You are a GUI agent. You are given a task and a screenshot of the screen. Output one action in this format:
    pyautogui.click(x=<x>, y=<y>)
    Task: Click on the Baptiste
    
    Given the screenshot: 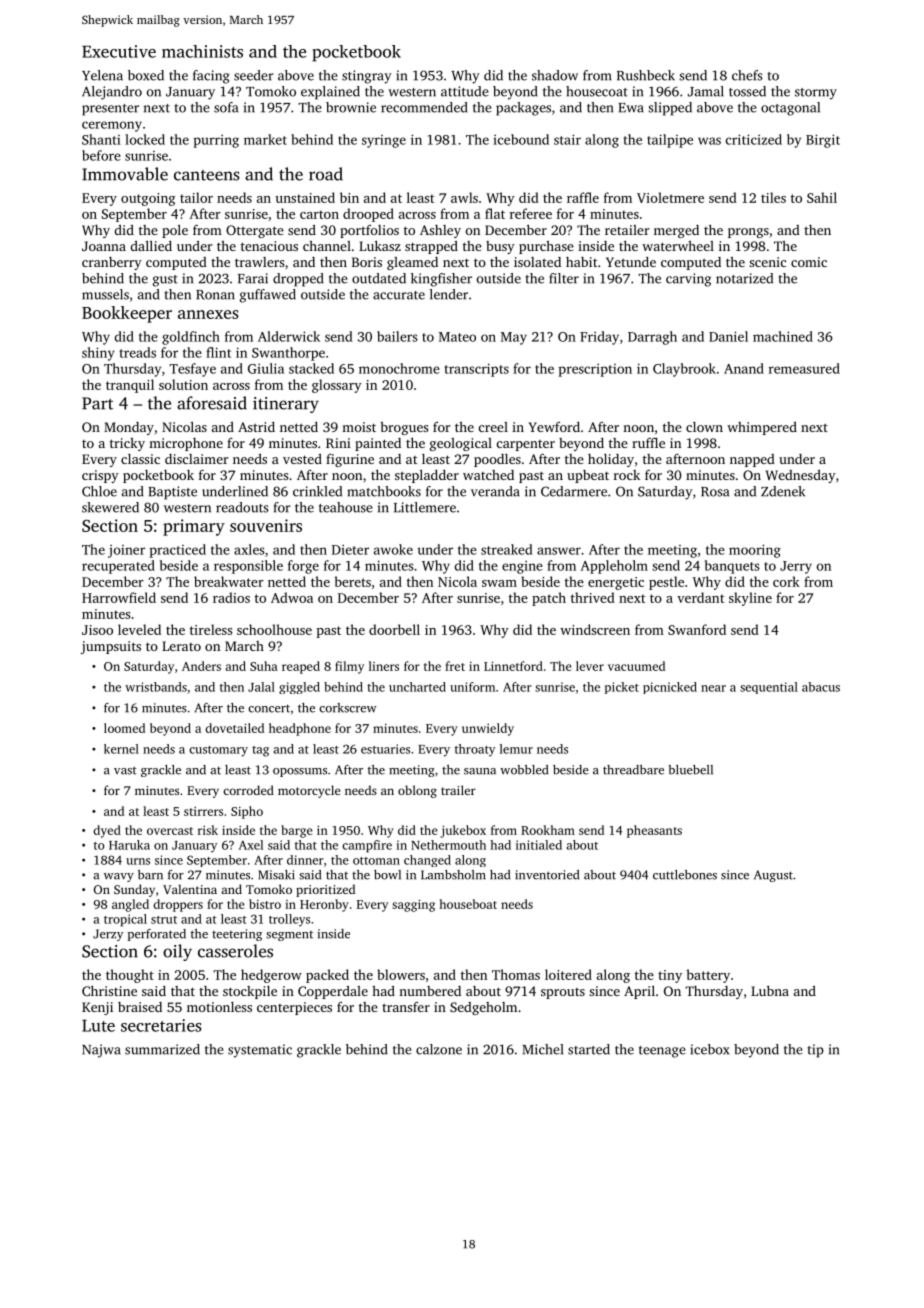 What is the action you would take?
    pyautogui.click(x=172, y=493)
